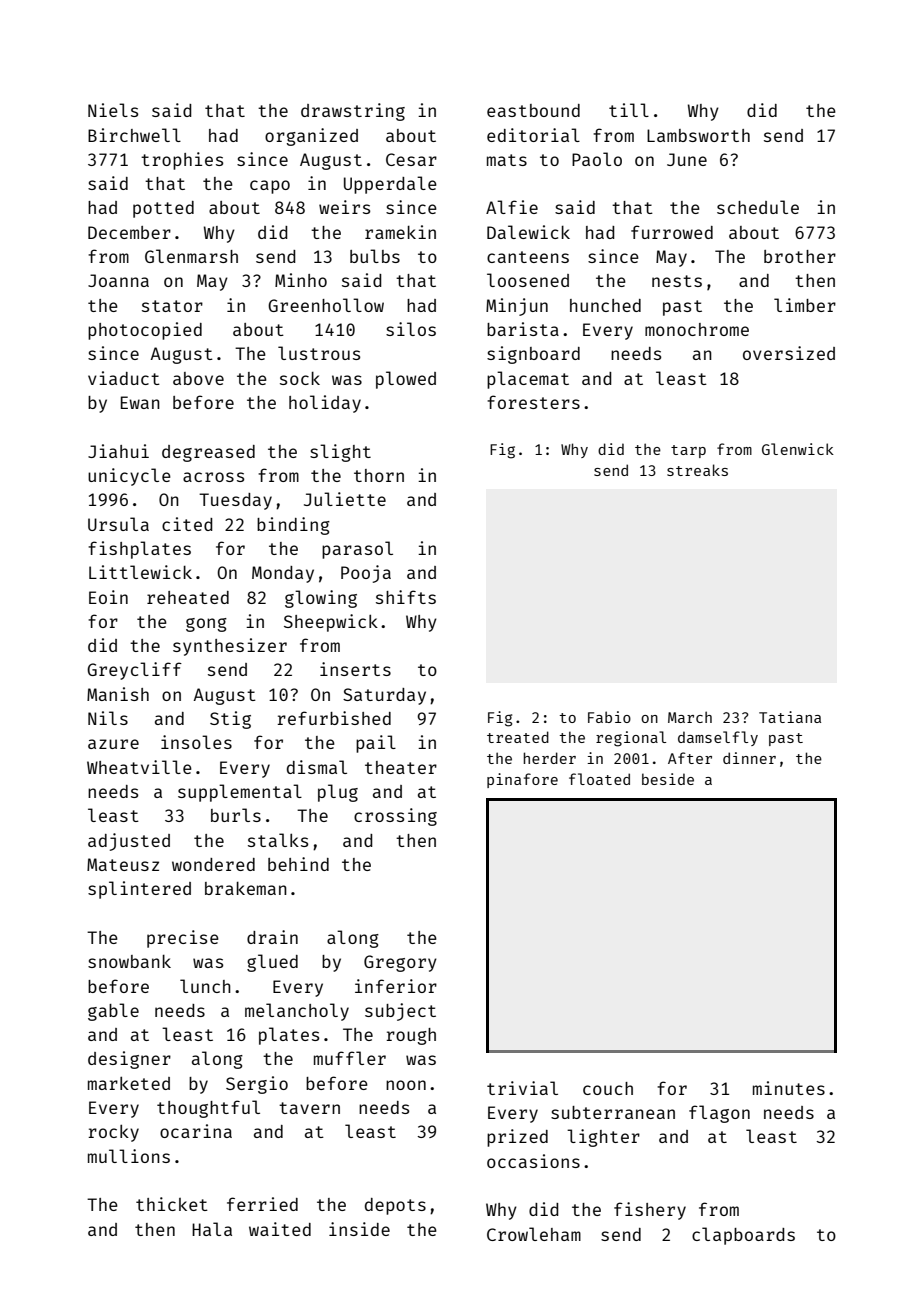 Image resolution: width=924 pixels, height=1311 pixels. I want to click on Jiahui, so click(118, 451).
